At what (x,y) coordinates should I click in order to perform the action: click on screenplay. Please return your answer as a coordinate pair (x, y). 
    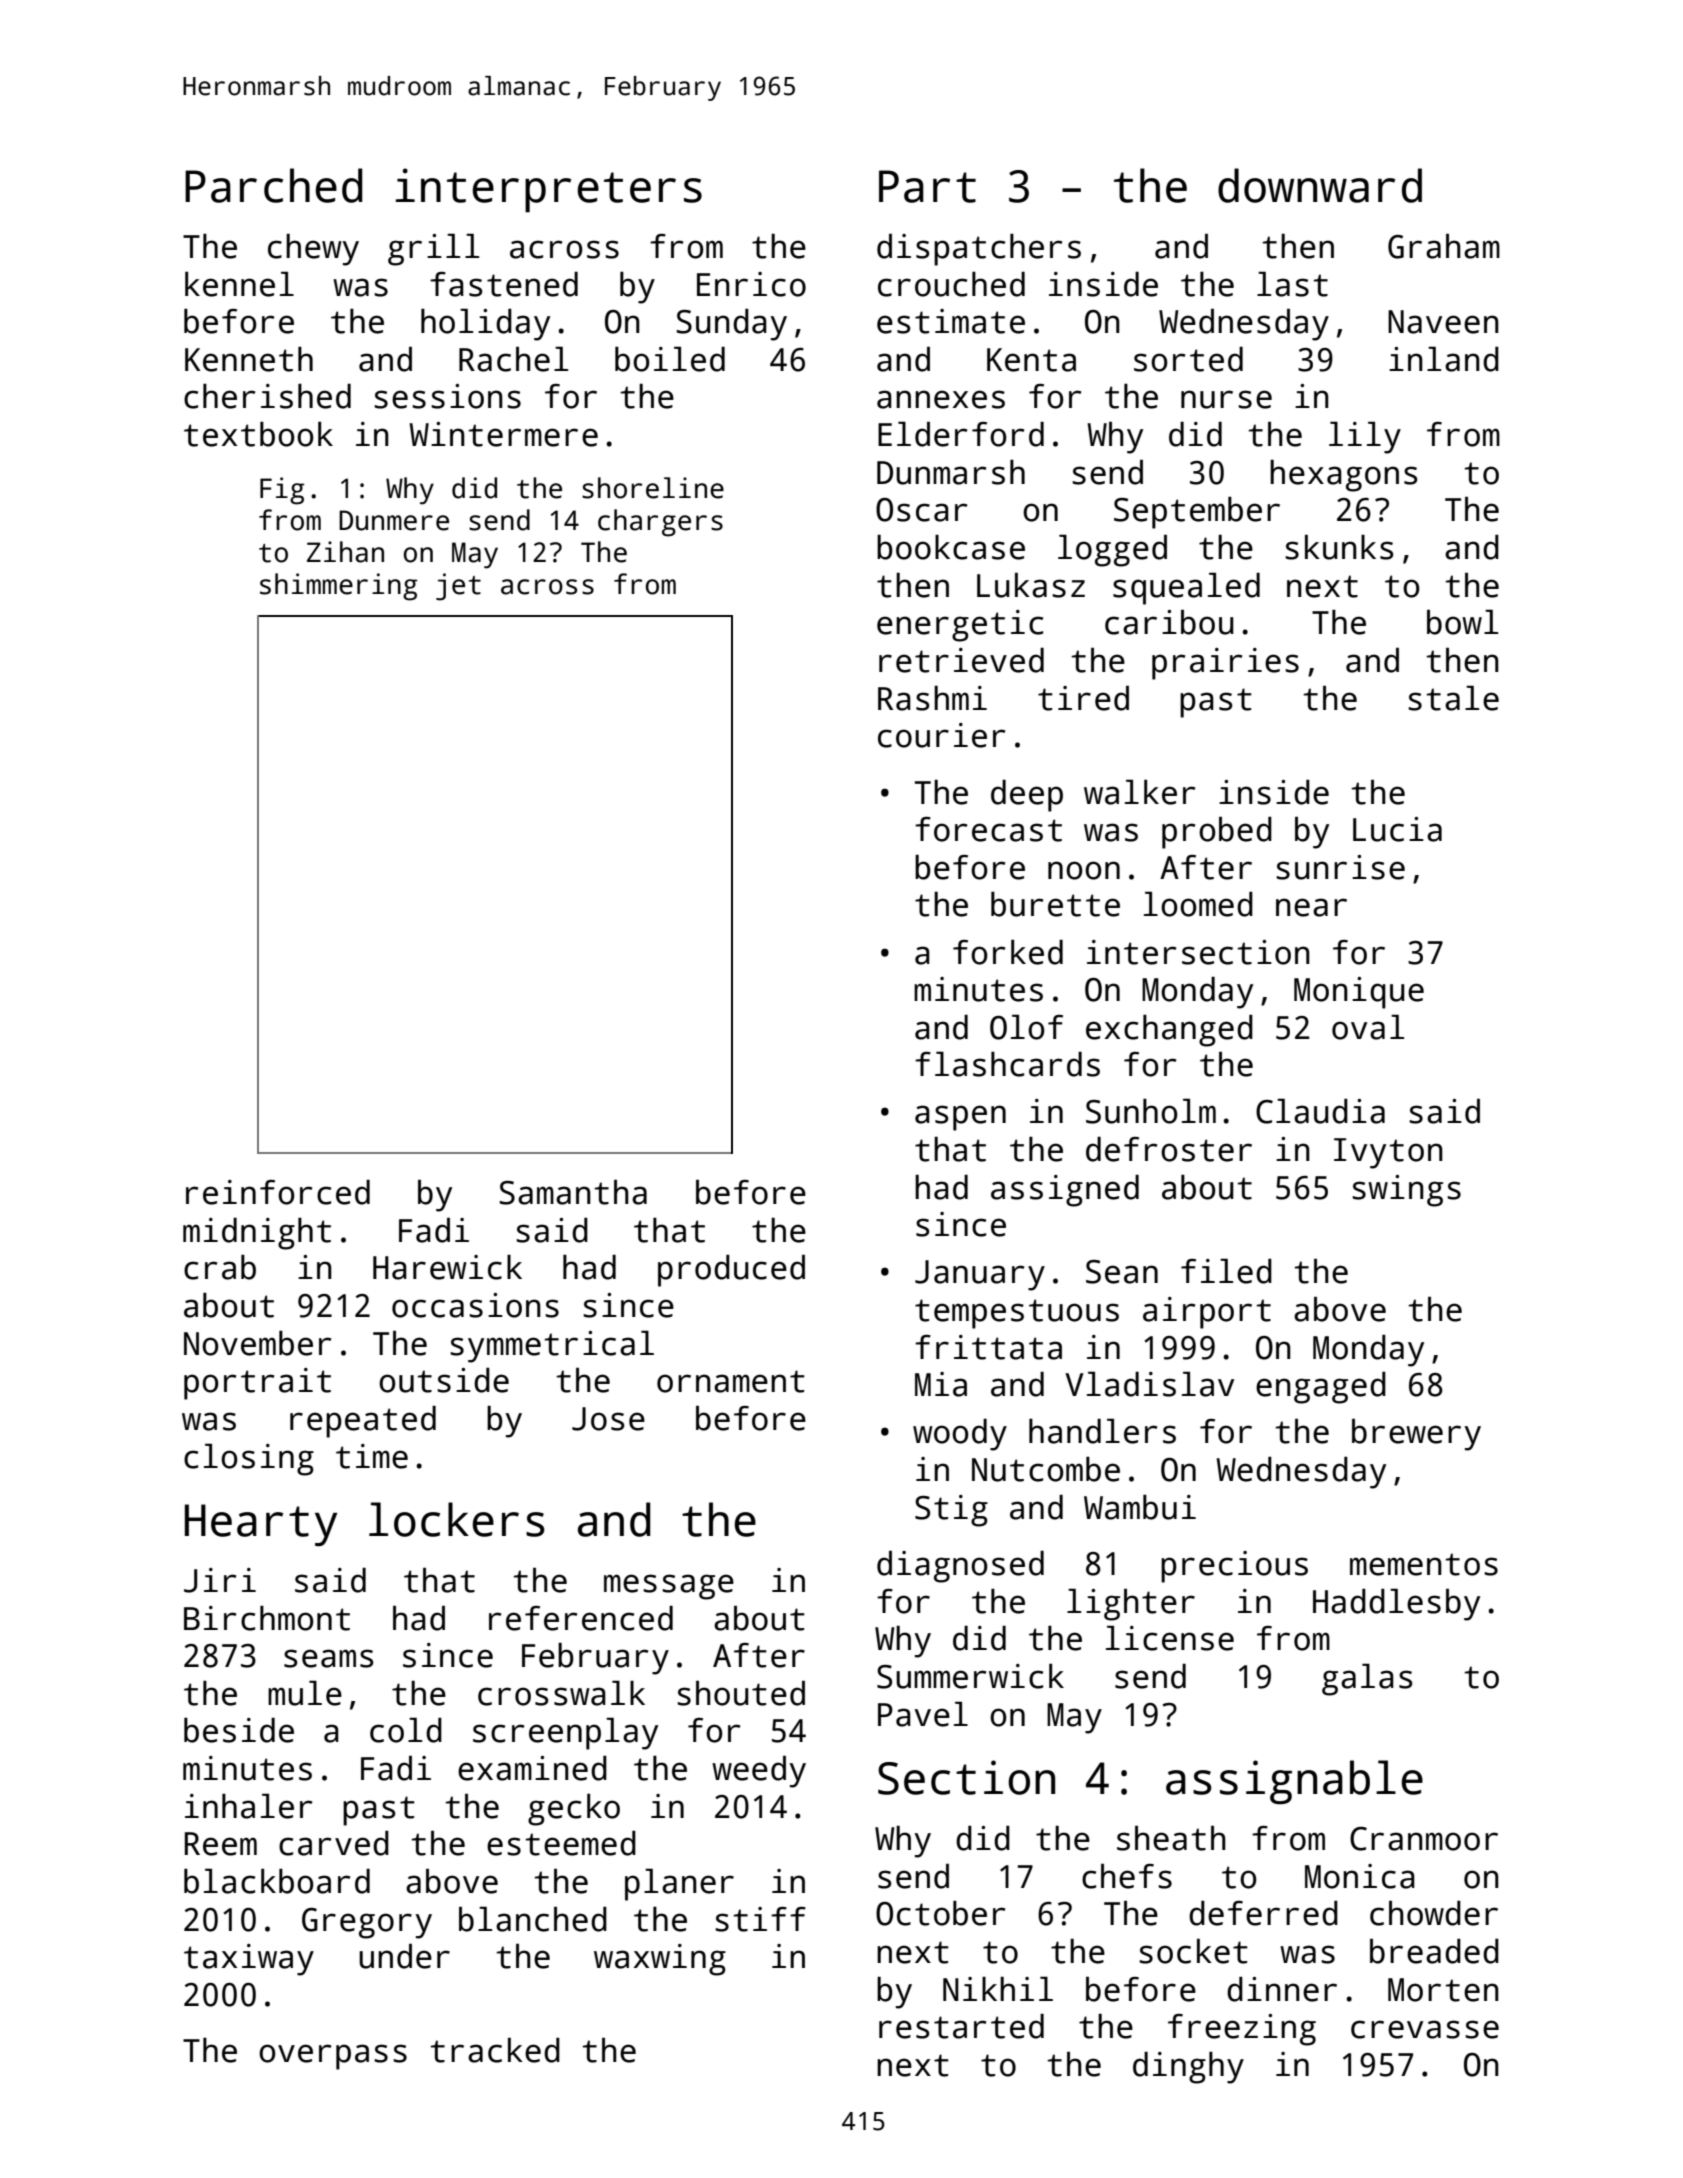
    Looking at the image, I should click on (565, 1733).
